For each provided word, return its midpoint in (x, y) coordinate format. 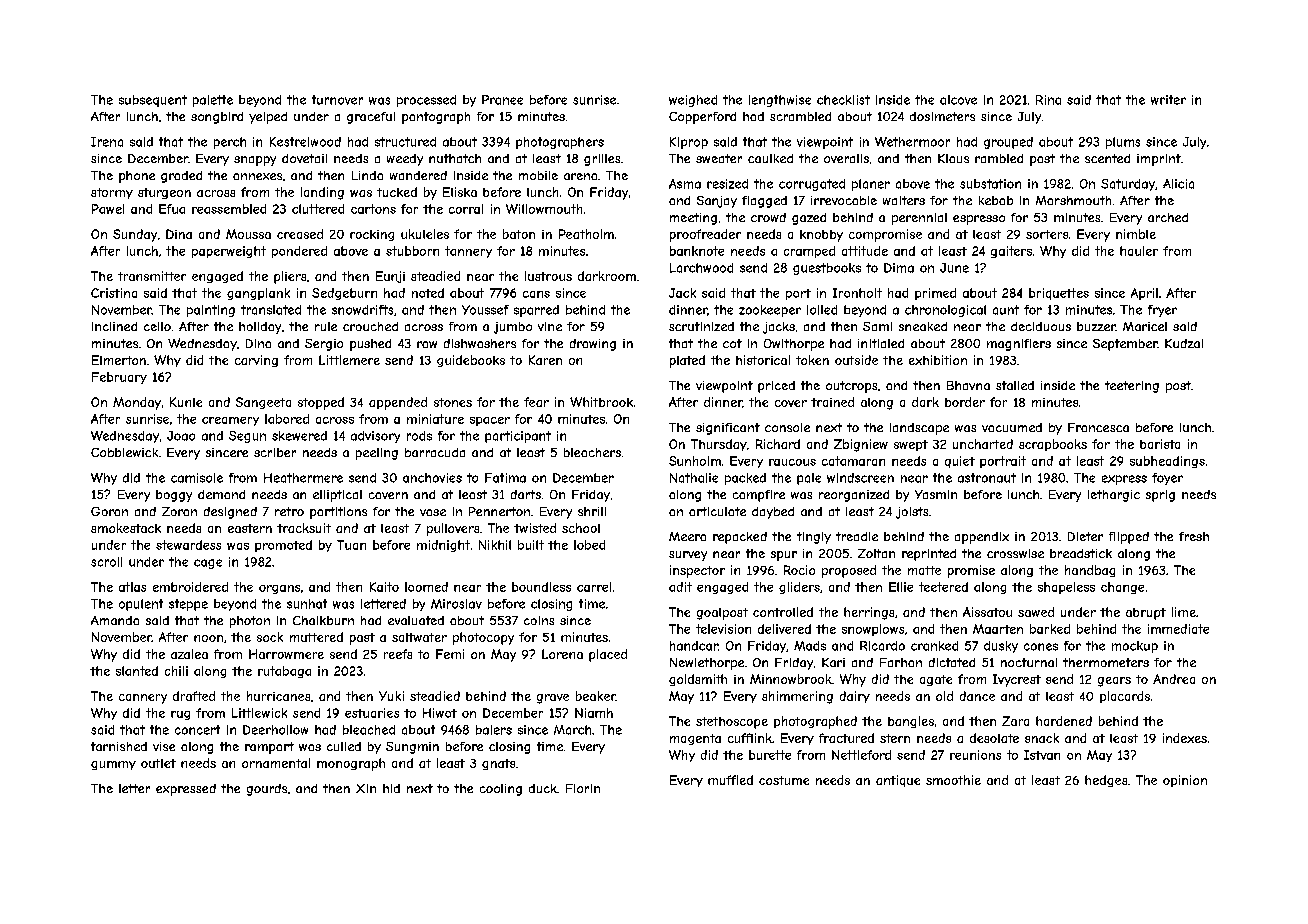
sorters (1047, 234)
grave (553, 699)
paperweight (229, 252)
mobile (538, 175)
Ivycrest (1017, 680)
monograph (351, 764)
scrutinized (701, 326)
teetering (1132, 387)
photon (250, 622)
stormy (112, 193)
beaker (596, 696)
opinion (1185, 781)
